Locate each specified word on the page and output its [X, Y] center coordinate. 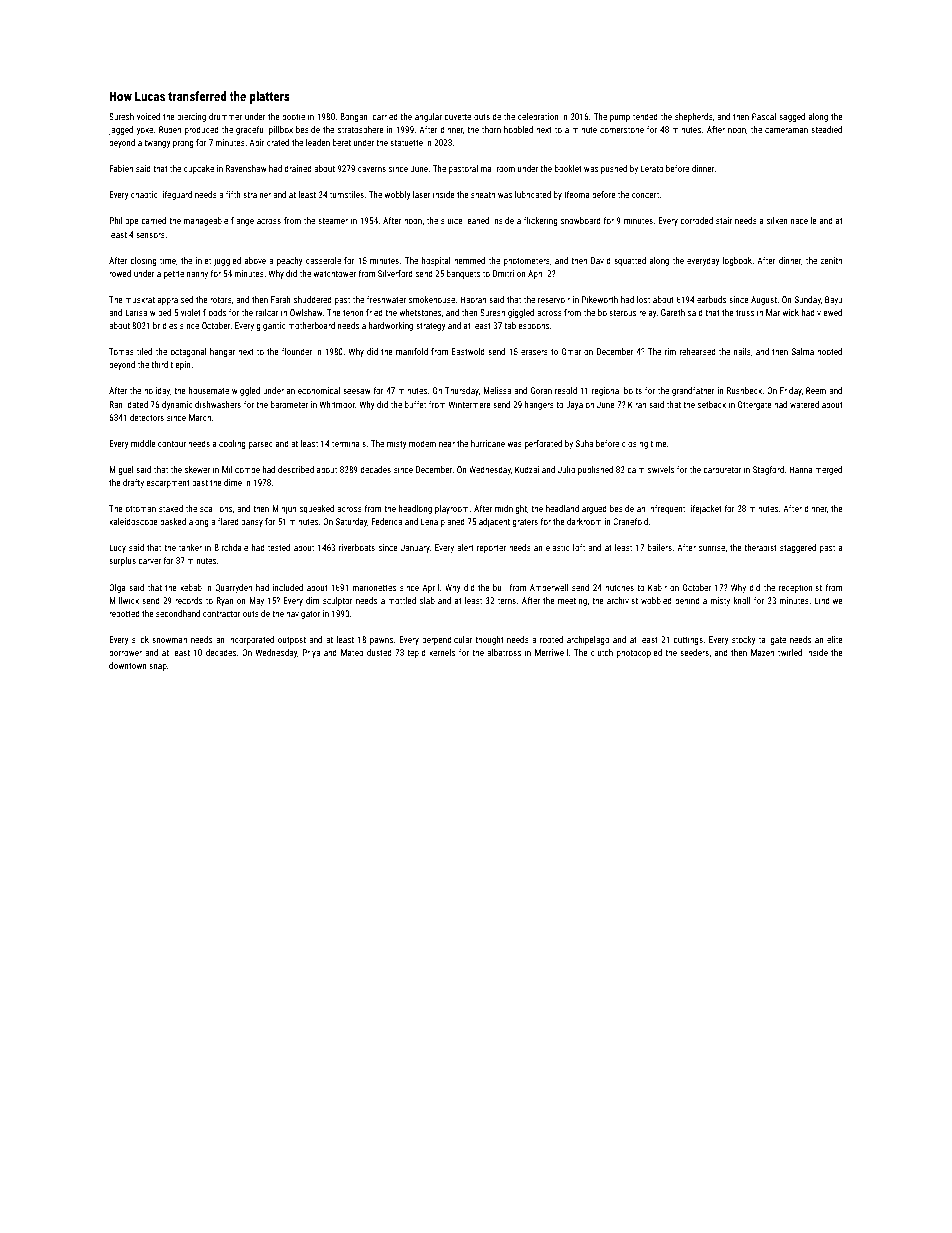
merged [828, 470]
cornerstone [622, 130]
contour [172, 444]
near [447, 444]
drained [298, 168]
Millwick [124, 600]
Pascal [764, 116]
